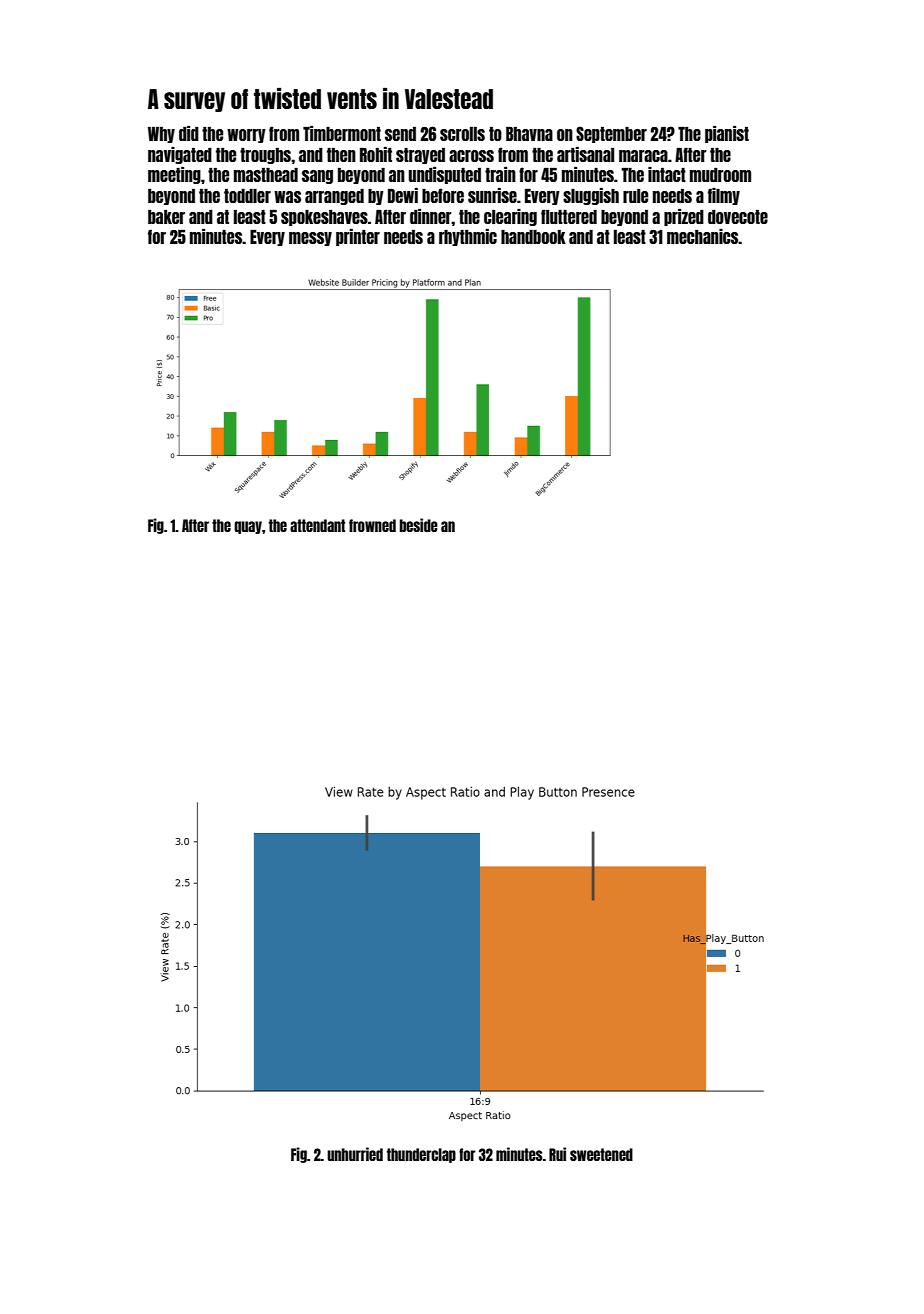 The image size is (924, 1314). What do you see at coordinates (248, 527) in the document?
I see `quay` at bounding box center [248, 527].
